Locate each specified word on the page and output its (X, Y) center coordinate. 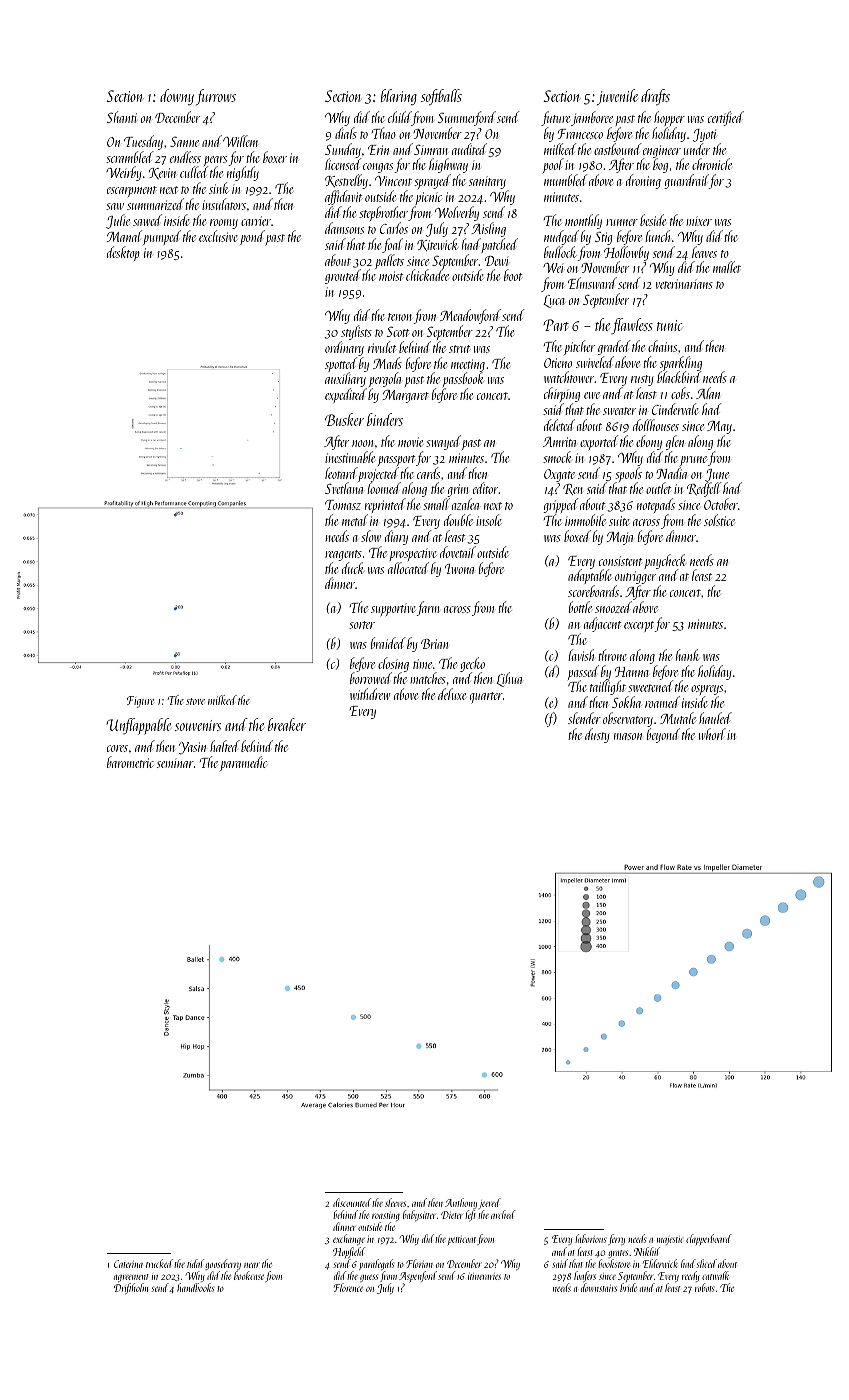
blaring (399, 97)
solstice (719, 520)
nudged (561, 237)
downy (177, 97)
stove (195, 701)
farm (428, 608)
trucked (159, 1263)
